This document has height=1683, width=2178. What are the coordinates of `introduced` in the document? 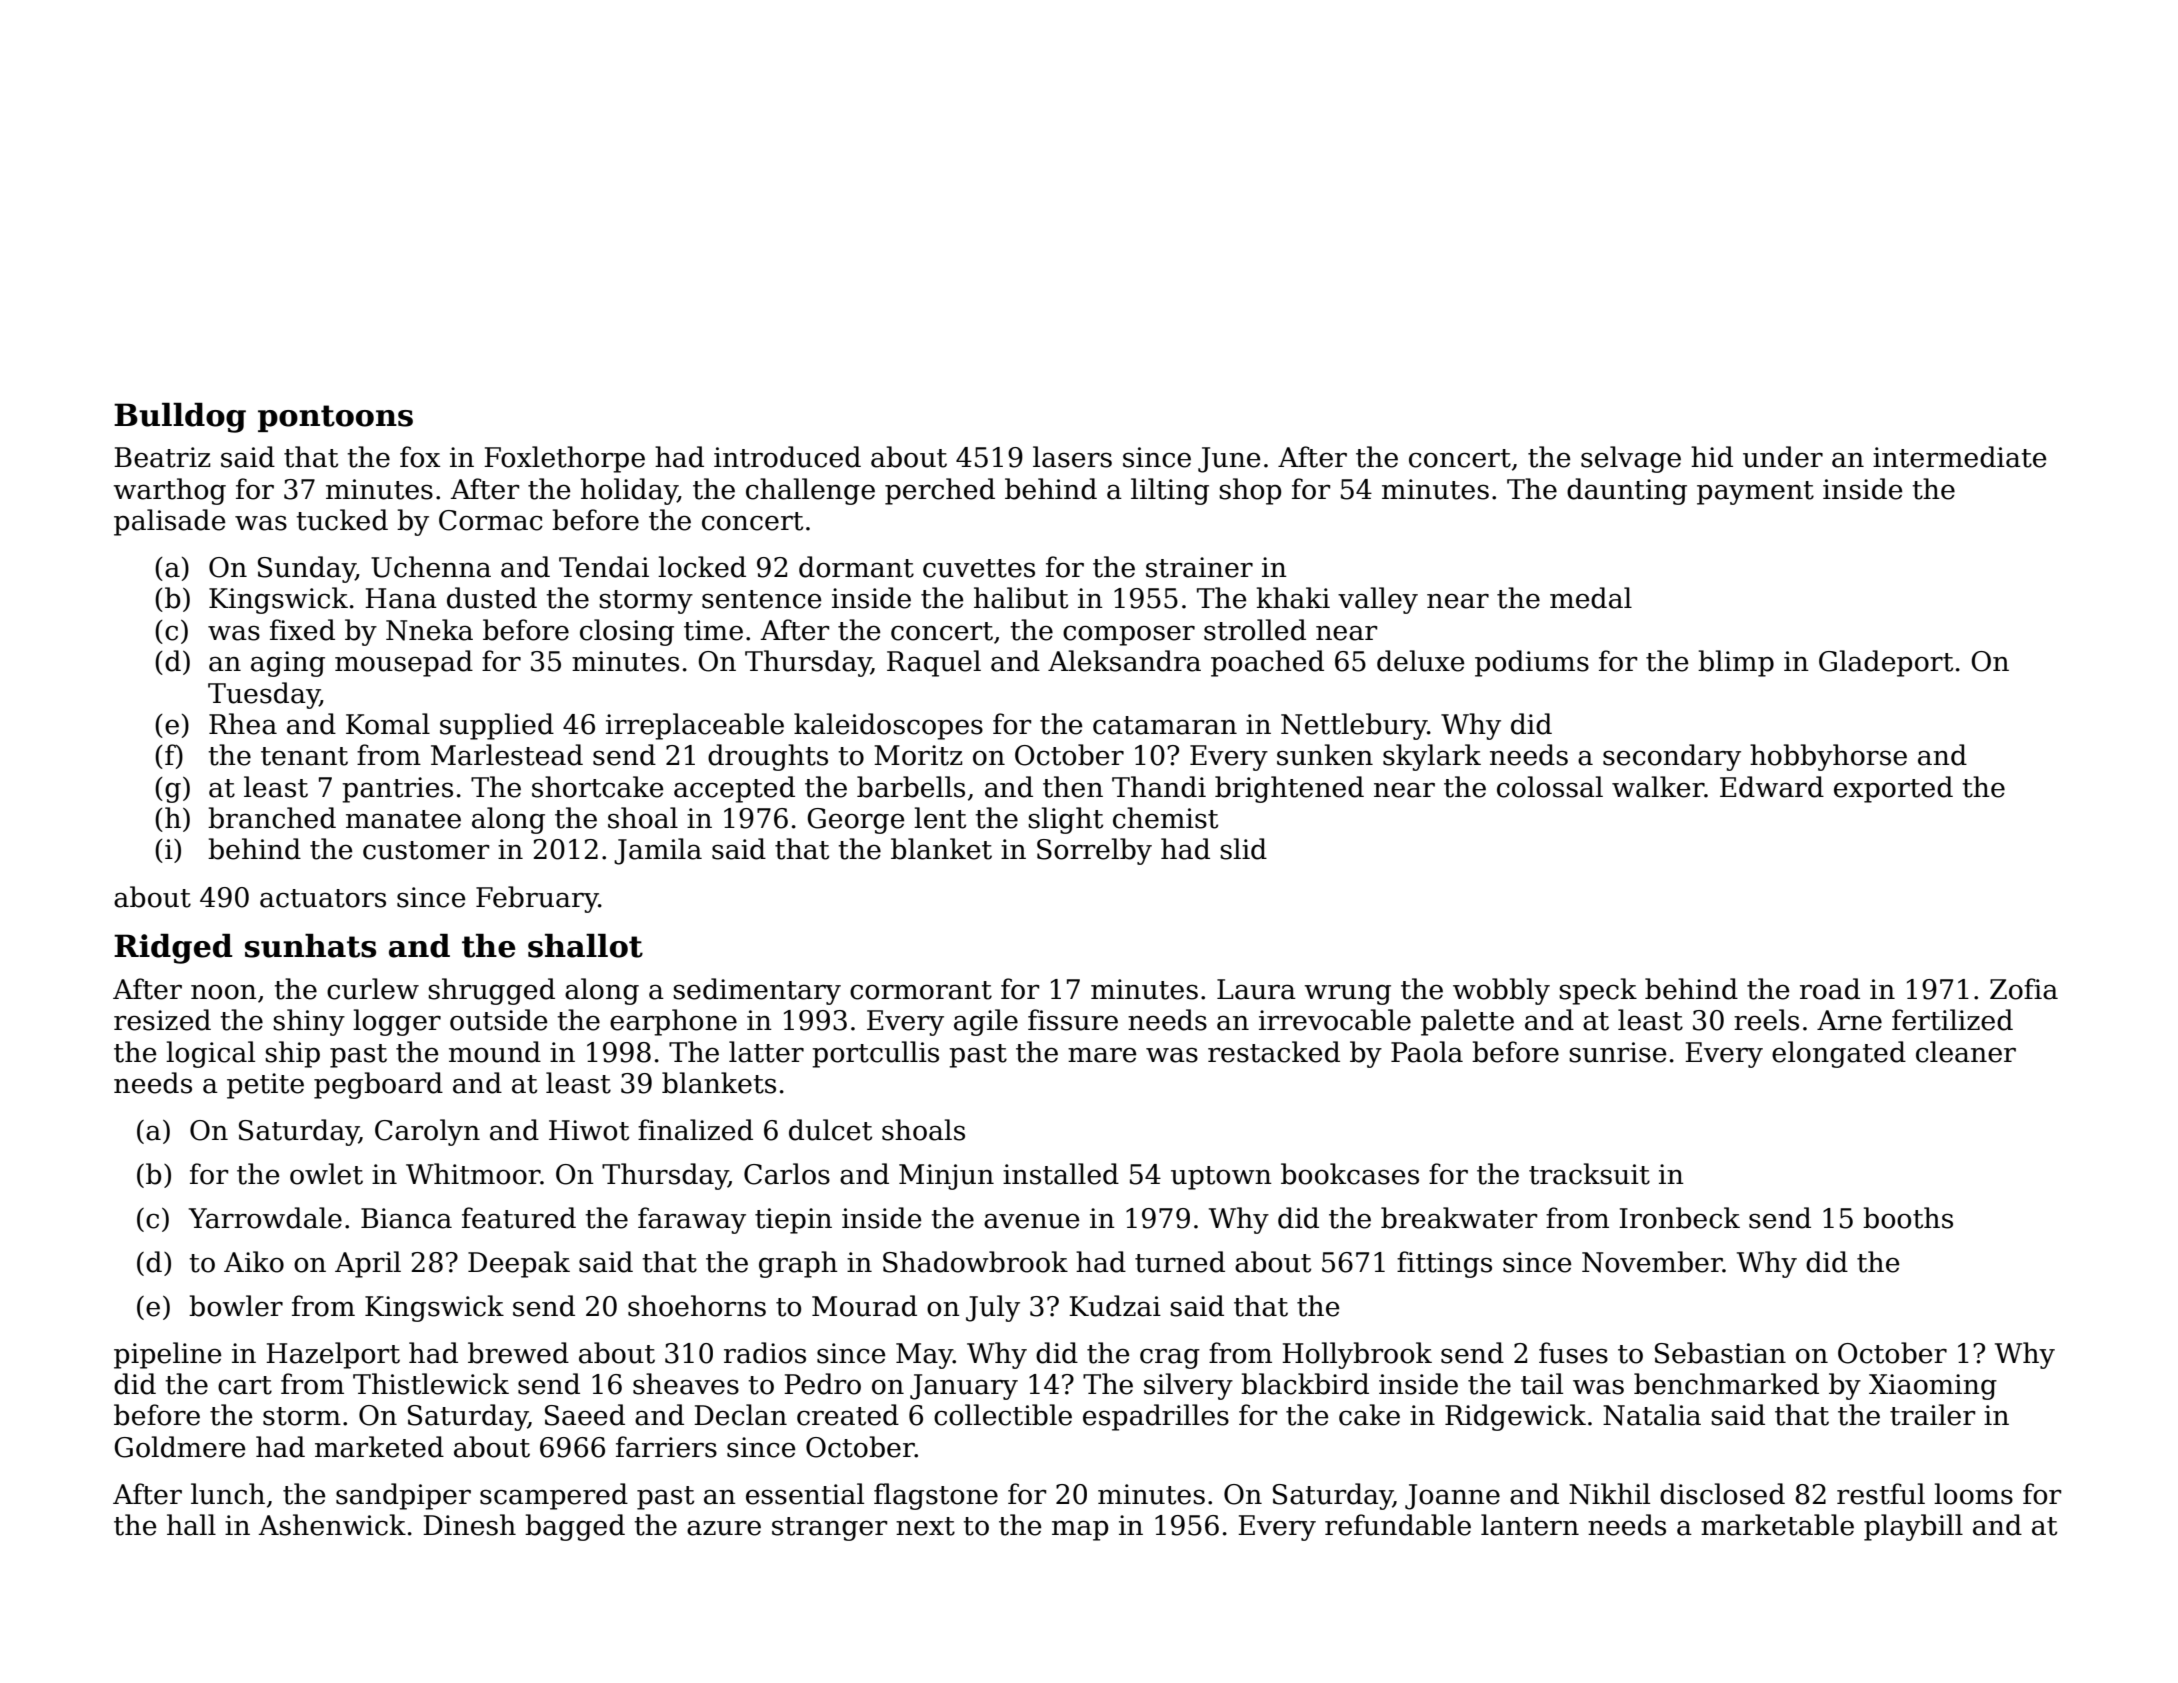 It's located at (787, 457).
